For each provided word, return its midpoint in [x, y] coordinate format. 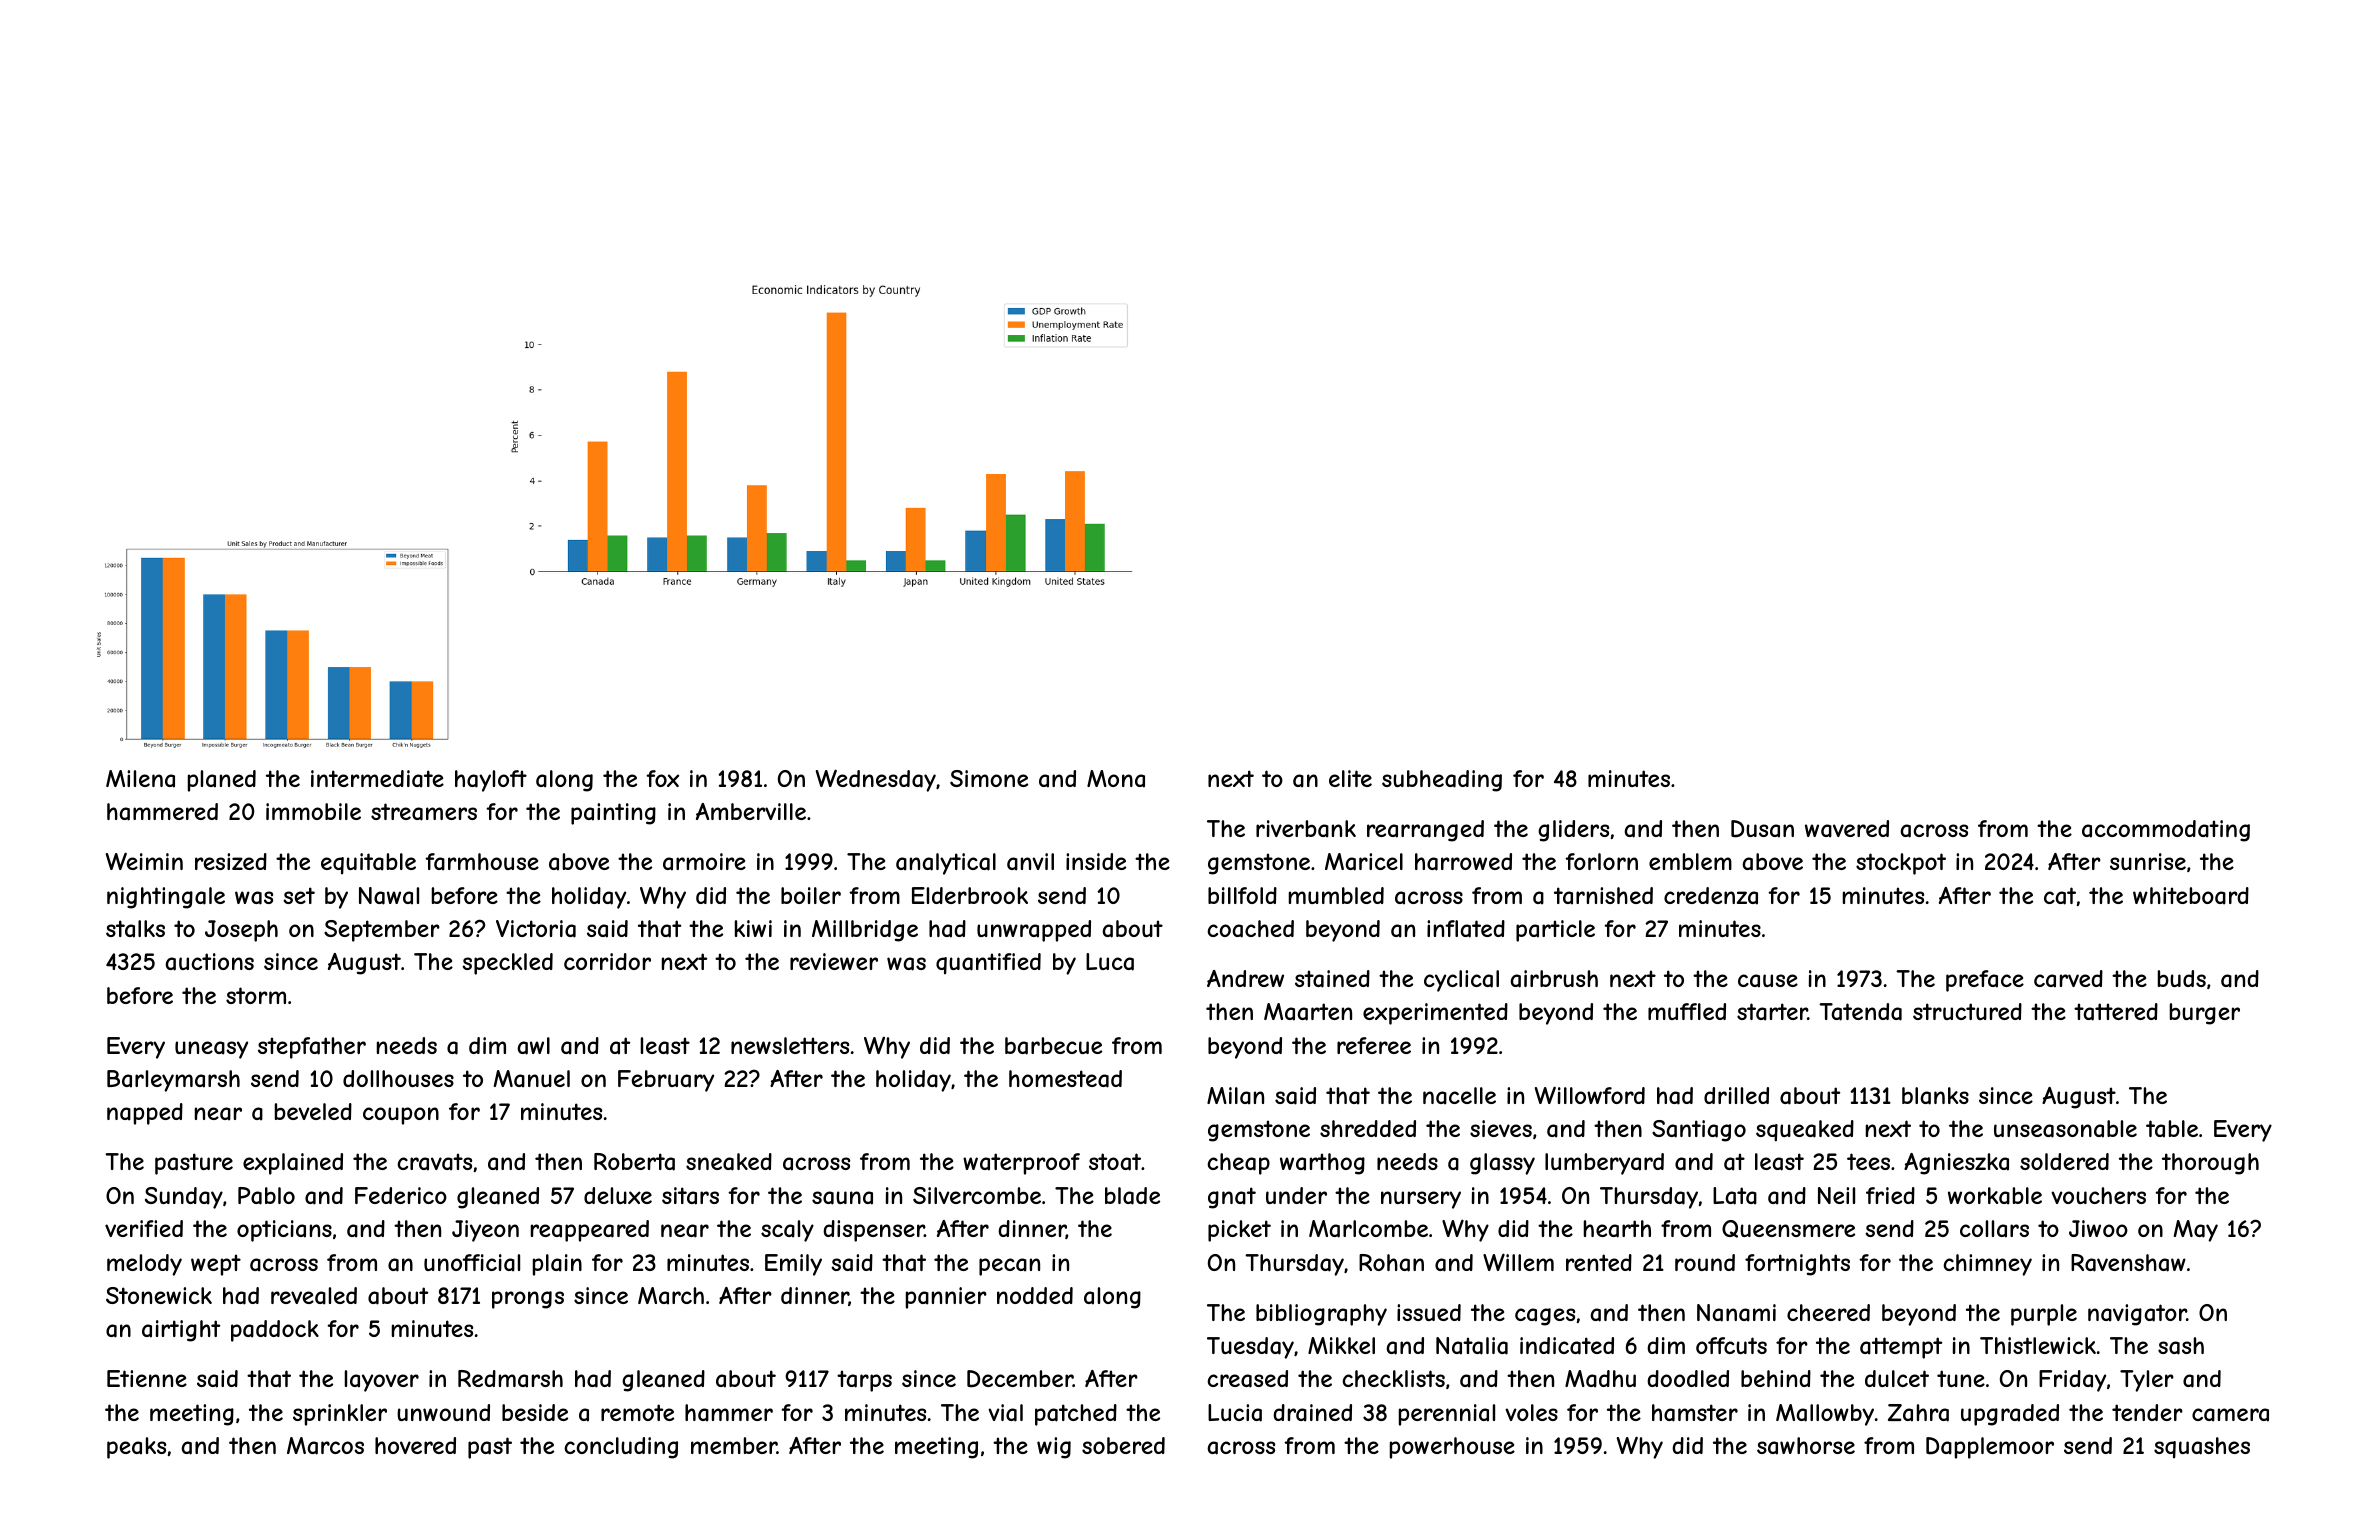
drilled [1736, 1095]
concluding [621, 1448]
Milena [140, 779]
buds [2182, 978]
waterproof [1021, 1164]
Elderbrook [970, 895]
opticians [284, 1231]
